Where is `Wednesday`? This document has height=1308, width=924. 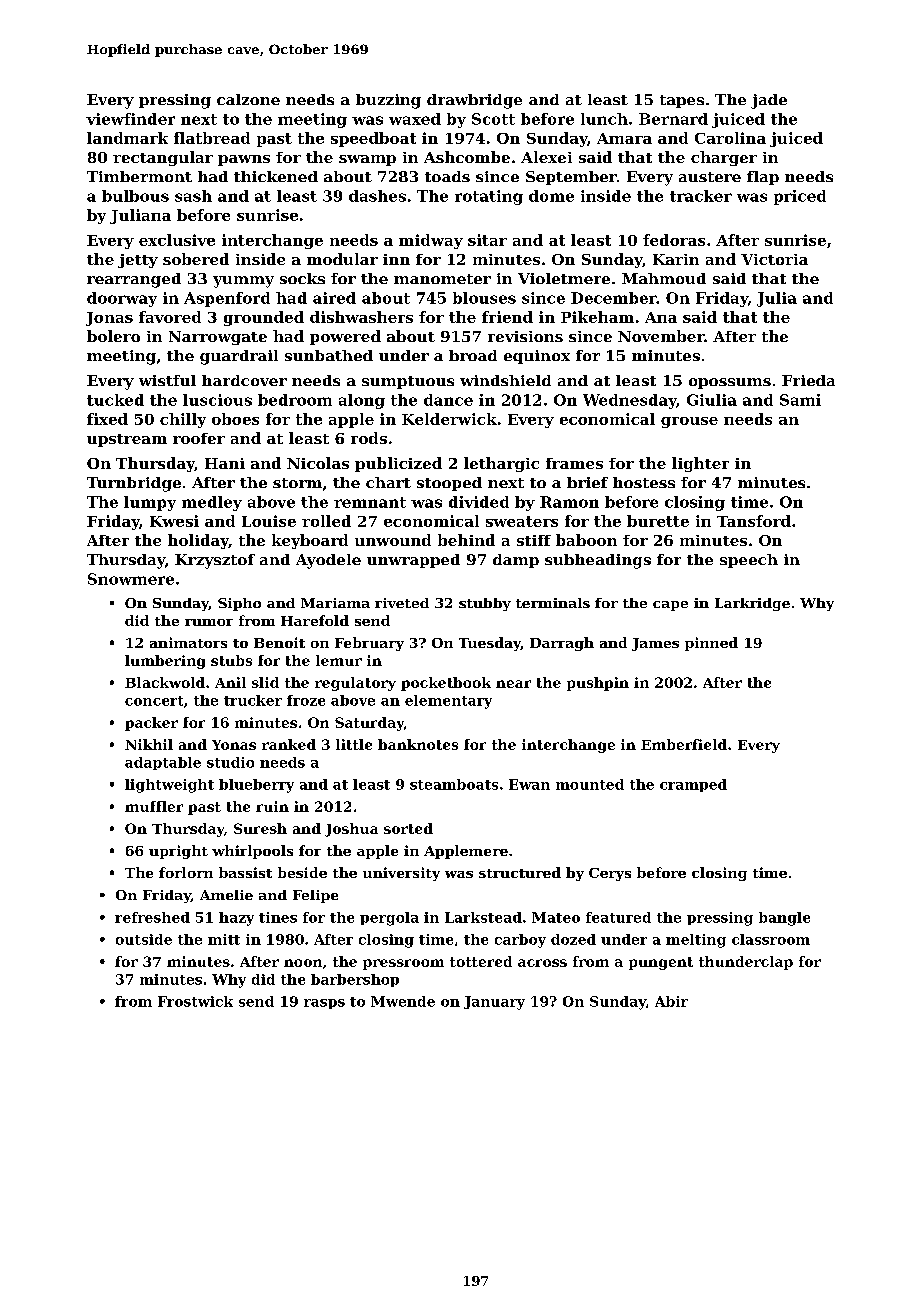
Wednesday is located at coordinates (630, 401).
